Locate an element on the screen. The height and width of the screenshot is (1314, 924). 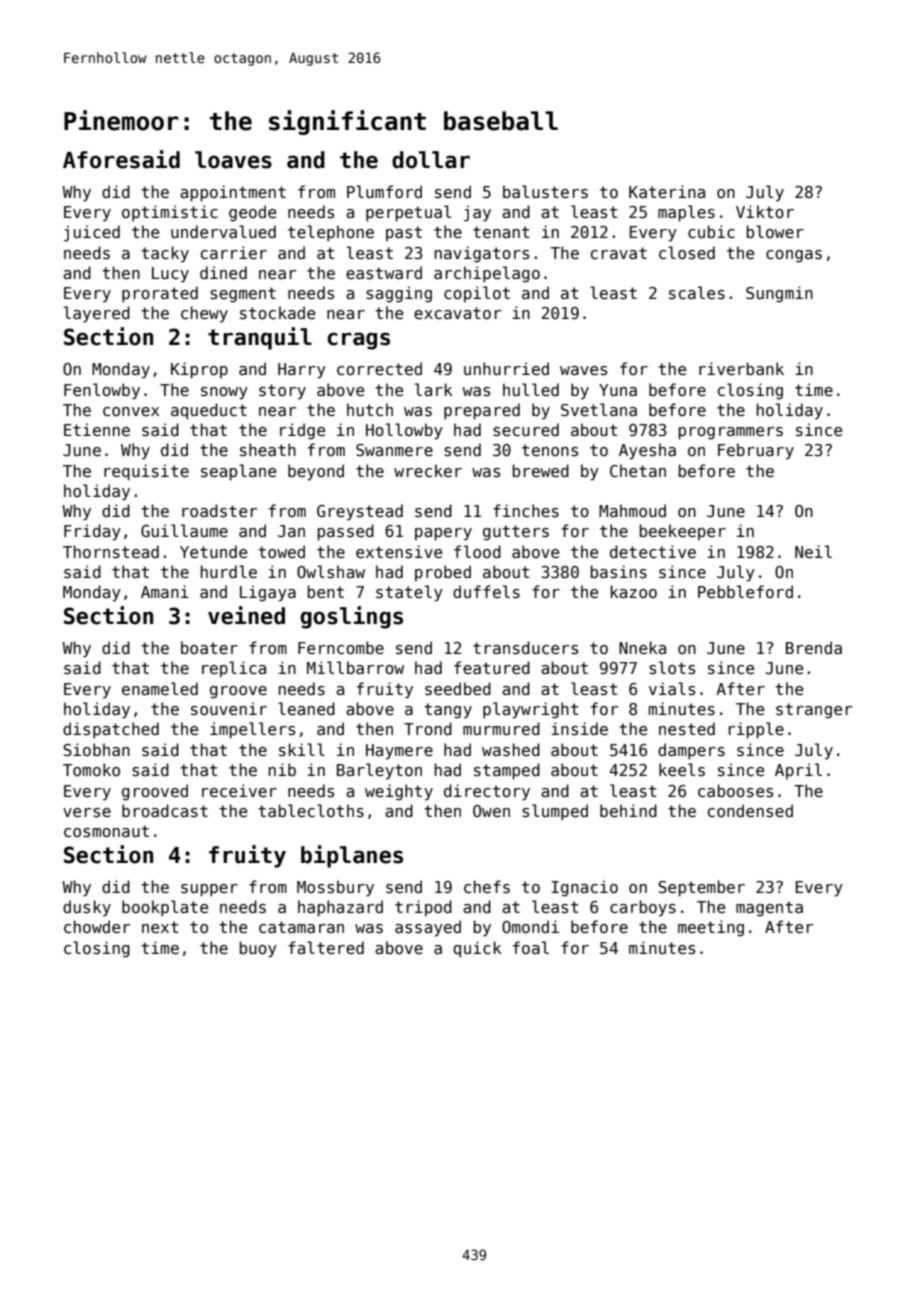
programmers is located at coordinates (730, 433).
